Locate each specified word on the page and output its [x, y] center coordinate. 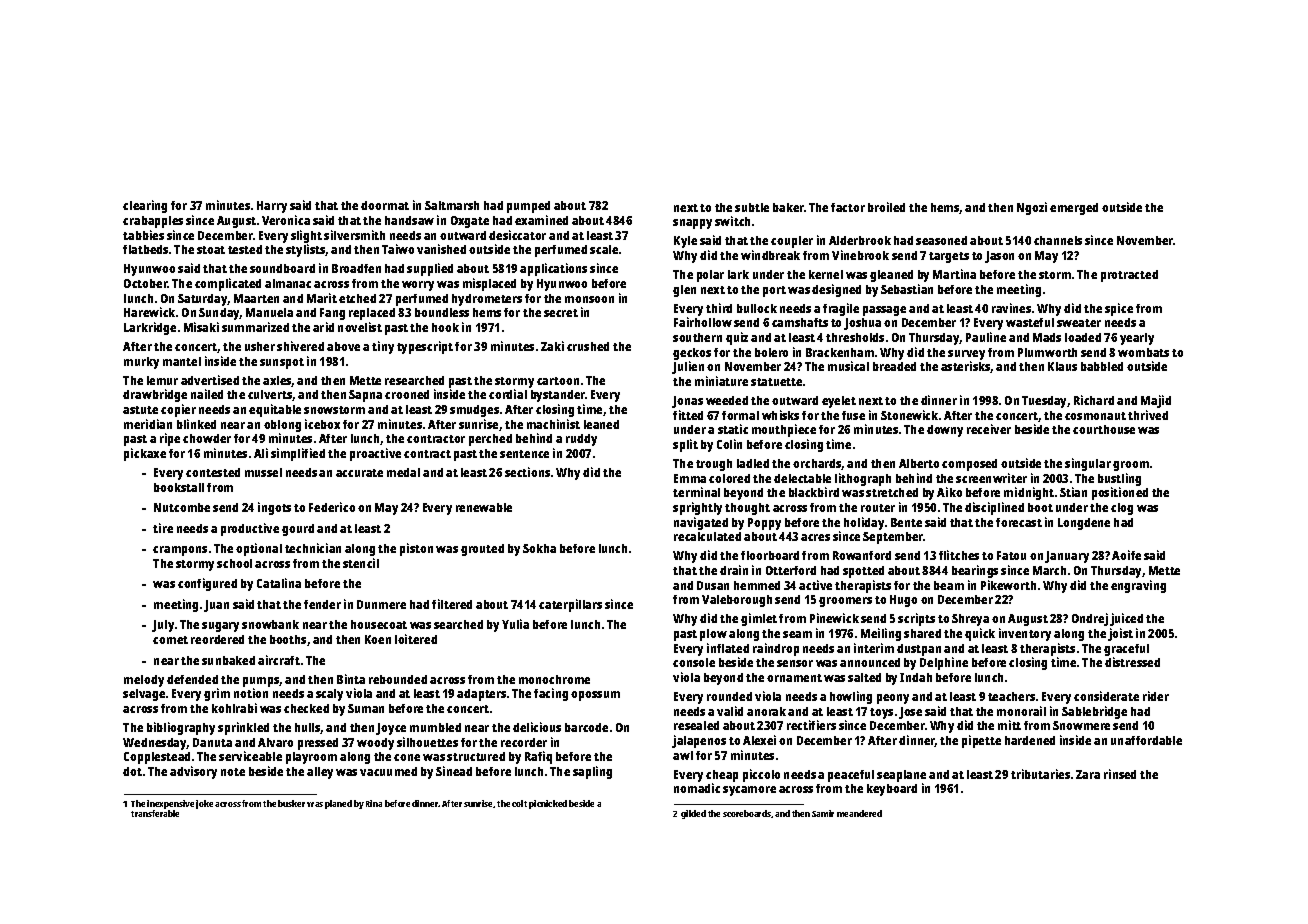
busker [291, 803]
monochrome [554, 679]
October [146, 283]
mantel [182, 361]
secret [561, 313]
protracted [1129, 276]
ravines [1011, 308]
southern [697, 337]
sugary [220, 627]
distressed [1132, 662]
